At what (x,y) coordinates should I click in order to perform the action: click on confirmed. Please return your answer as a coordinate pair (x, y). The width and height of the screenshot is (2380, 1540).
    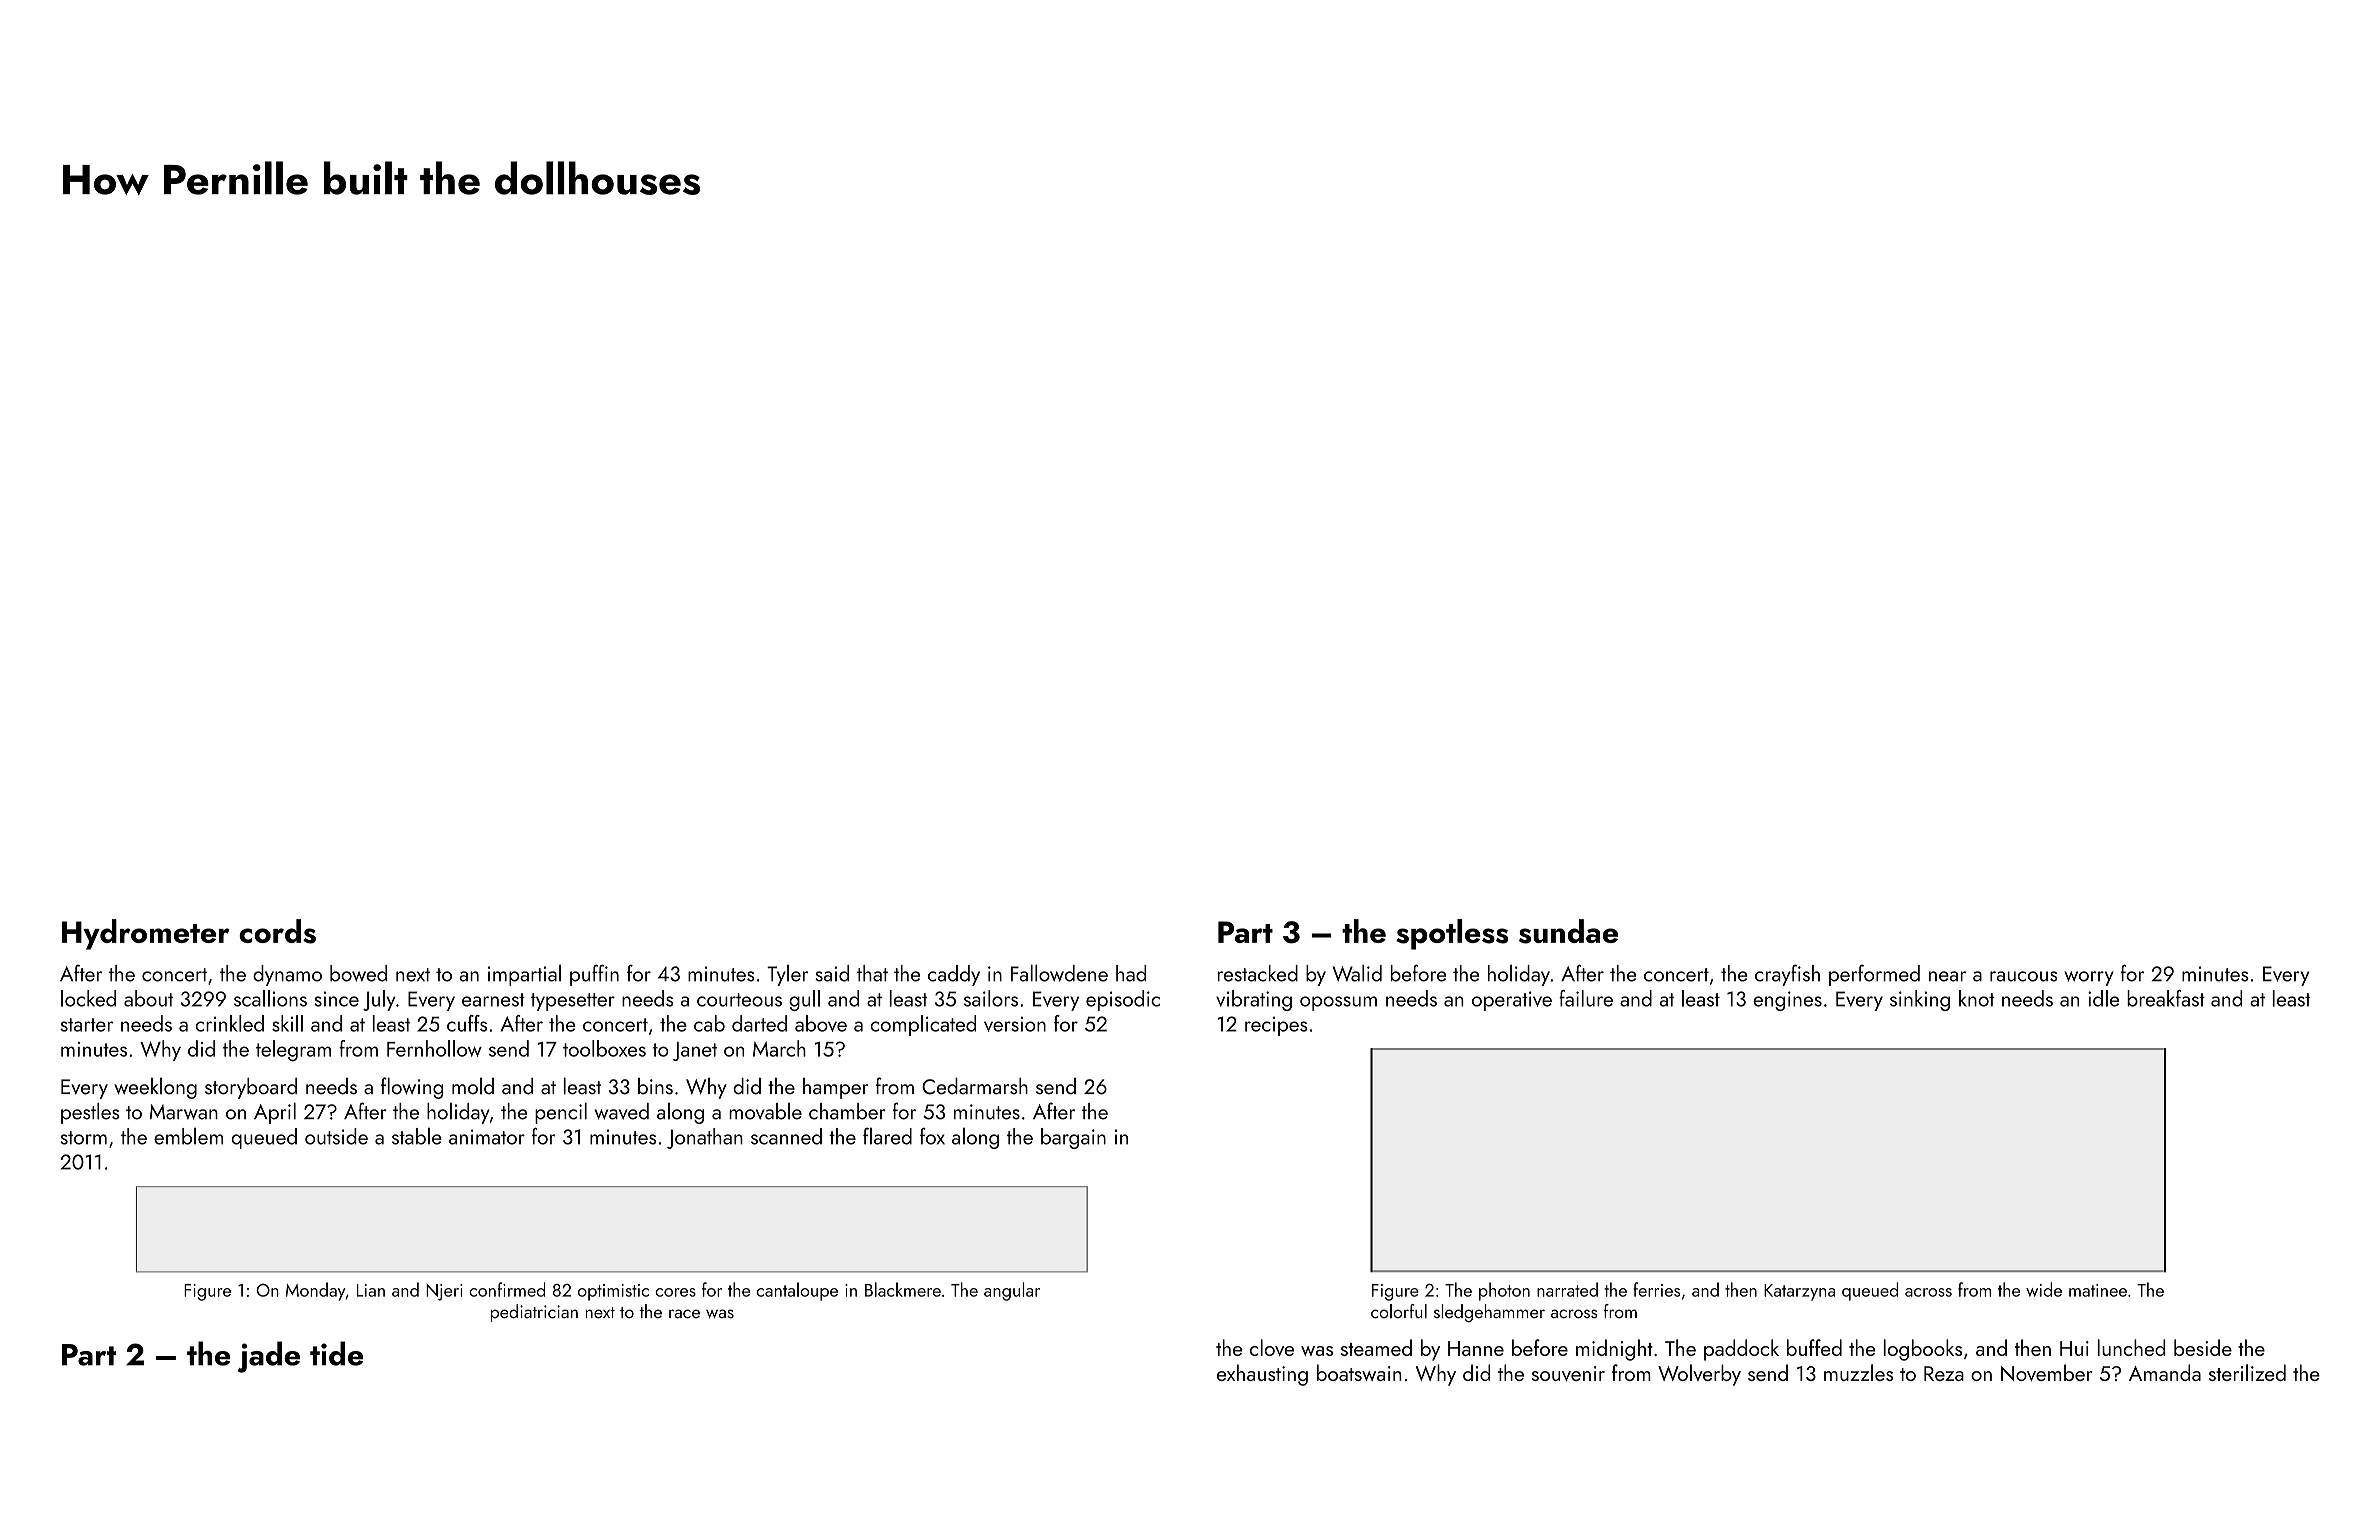
    Looking at the image, I should click on (507, 1289).
